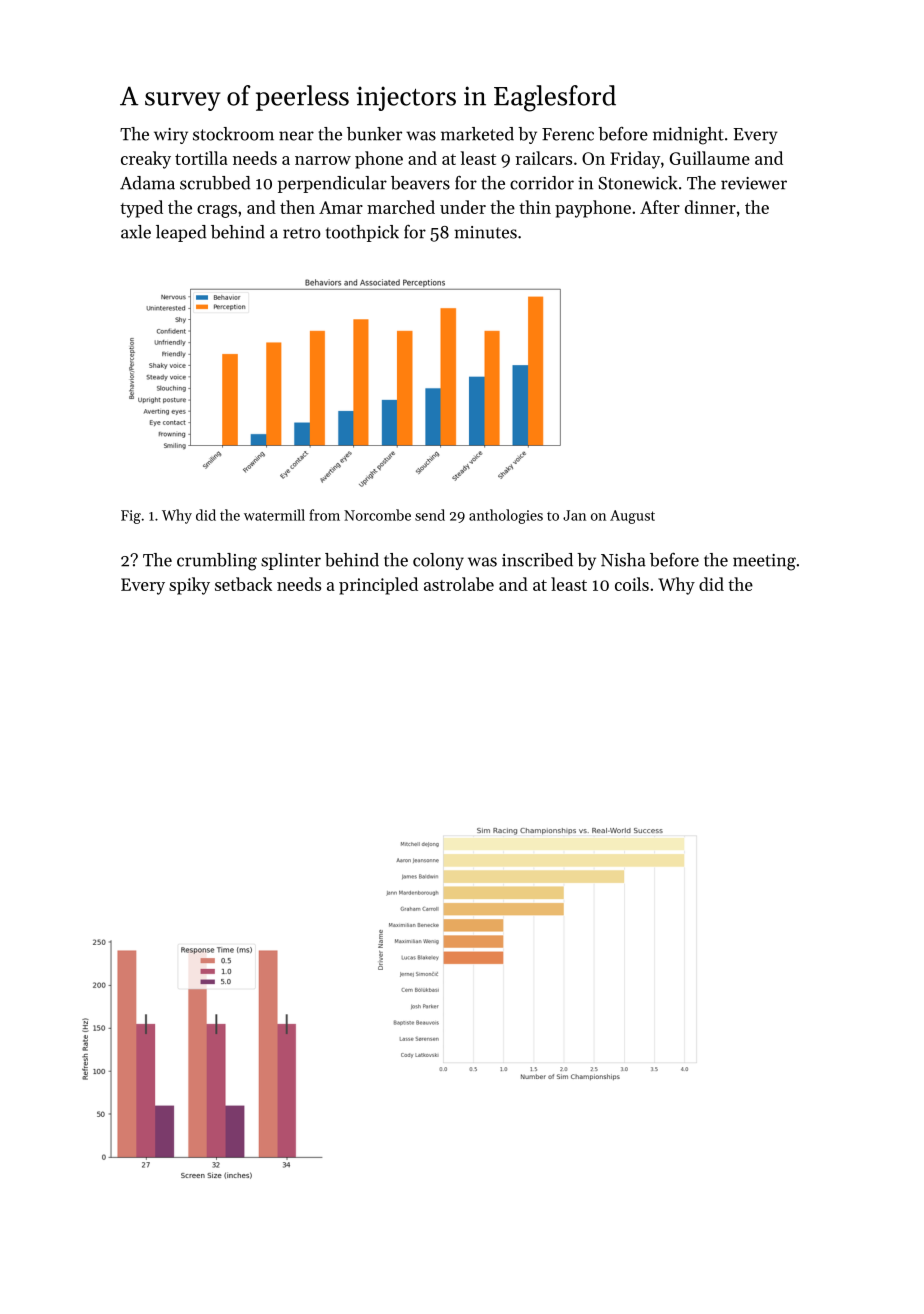 The width and height of the screenshot is (924, 1314). Describe the element at coordinates (568, 134) in the screenshot. I see `Ferenc` at that location.
